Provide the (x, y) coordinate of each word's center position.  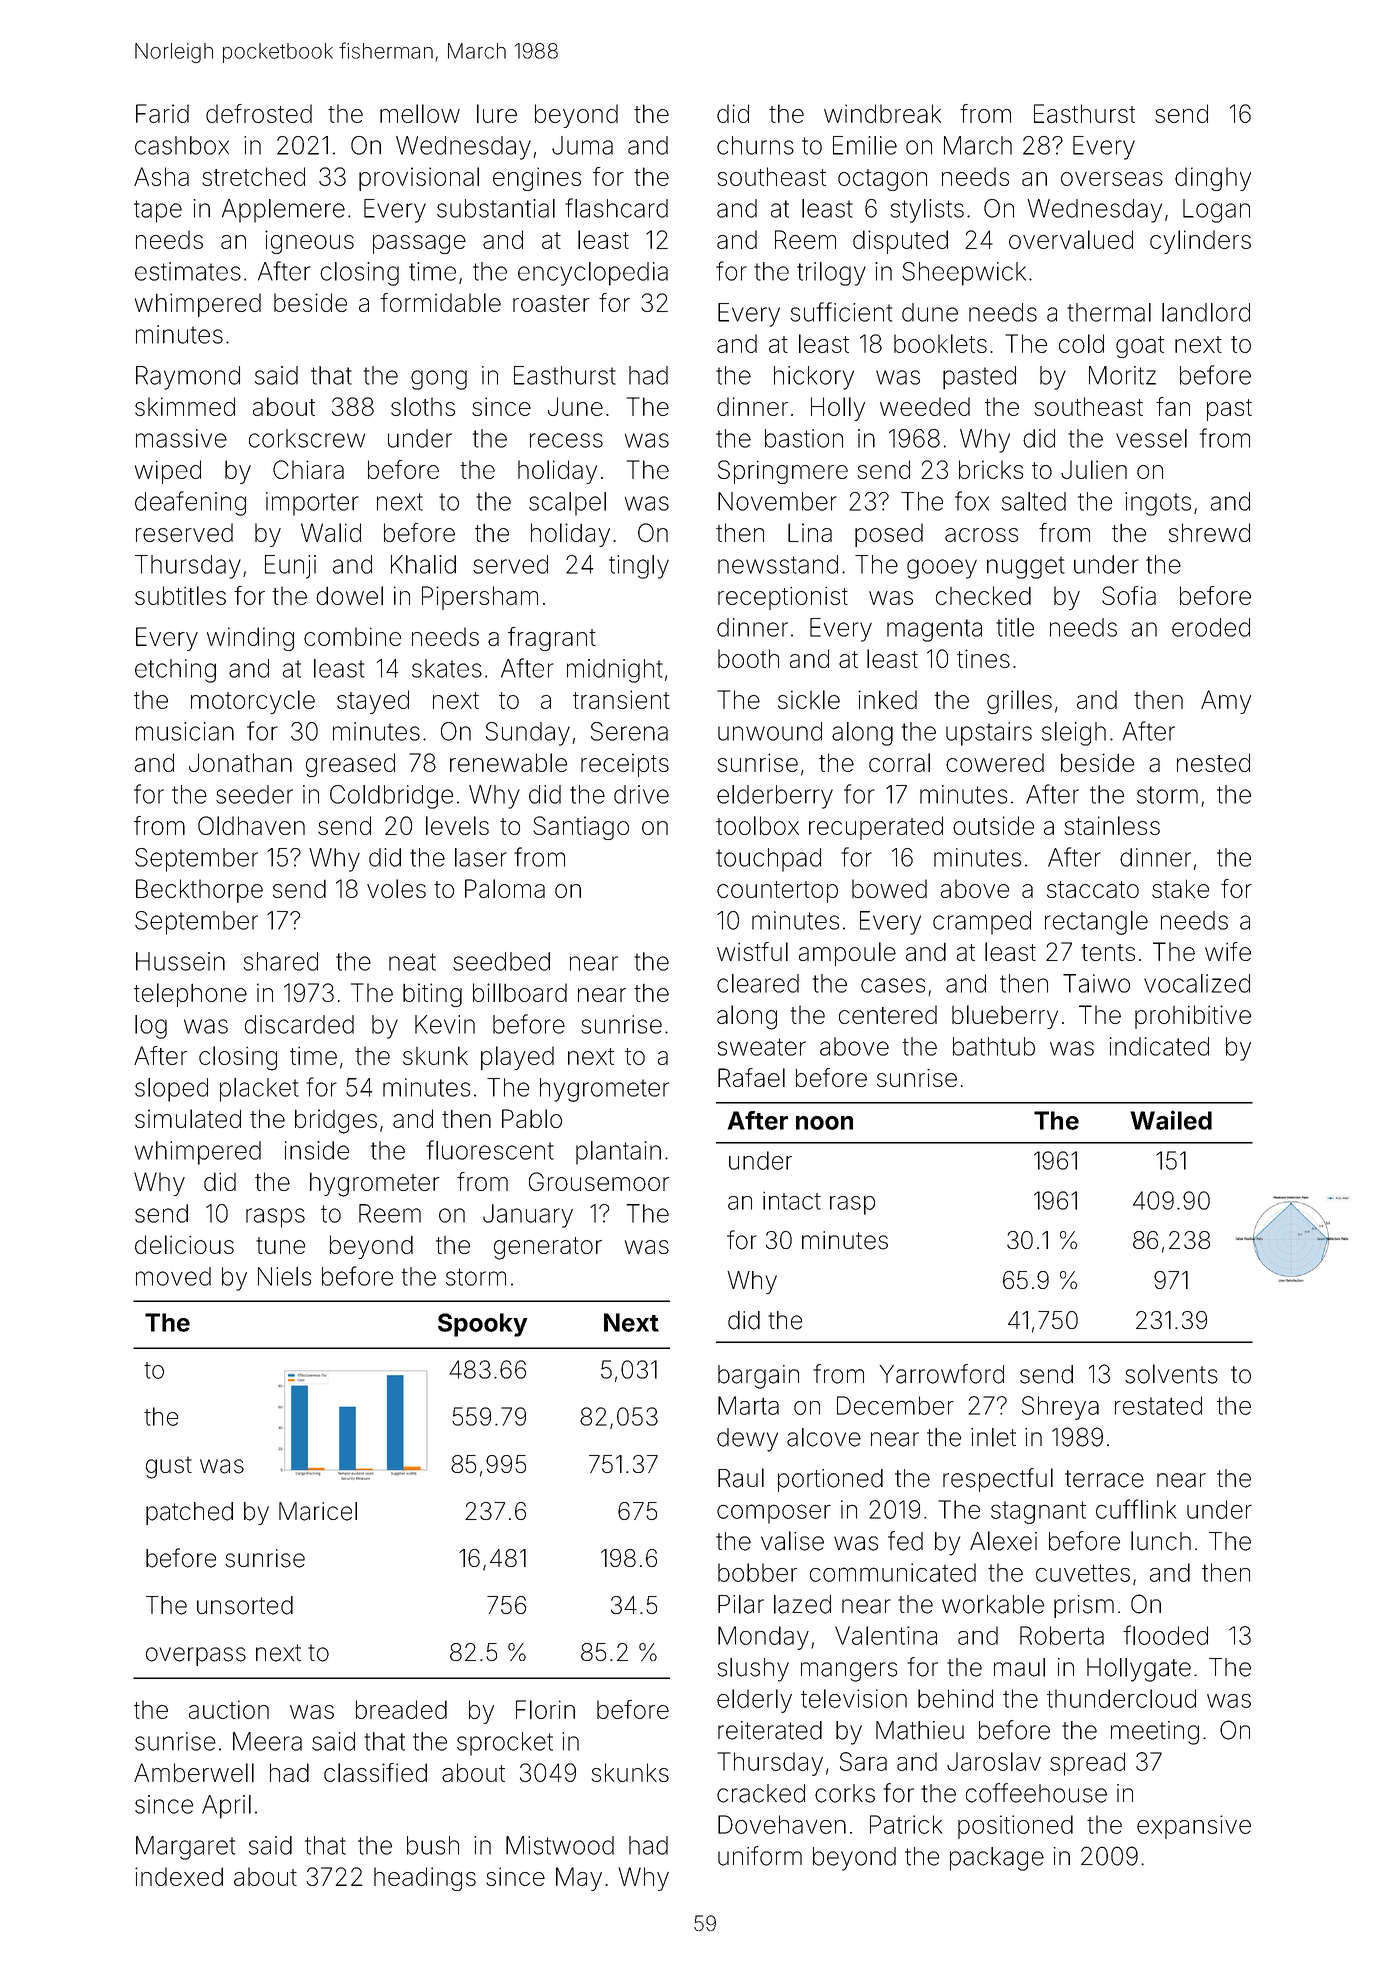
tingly (639, 567)
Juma (582, 145)
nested (1213, 762)
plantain (618, 1153)
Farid (162, 113)
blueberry (1005, 1017)
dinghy (1213, 179)
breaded (401, 1709)
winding (250, 639)
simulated (188, 1118)
